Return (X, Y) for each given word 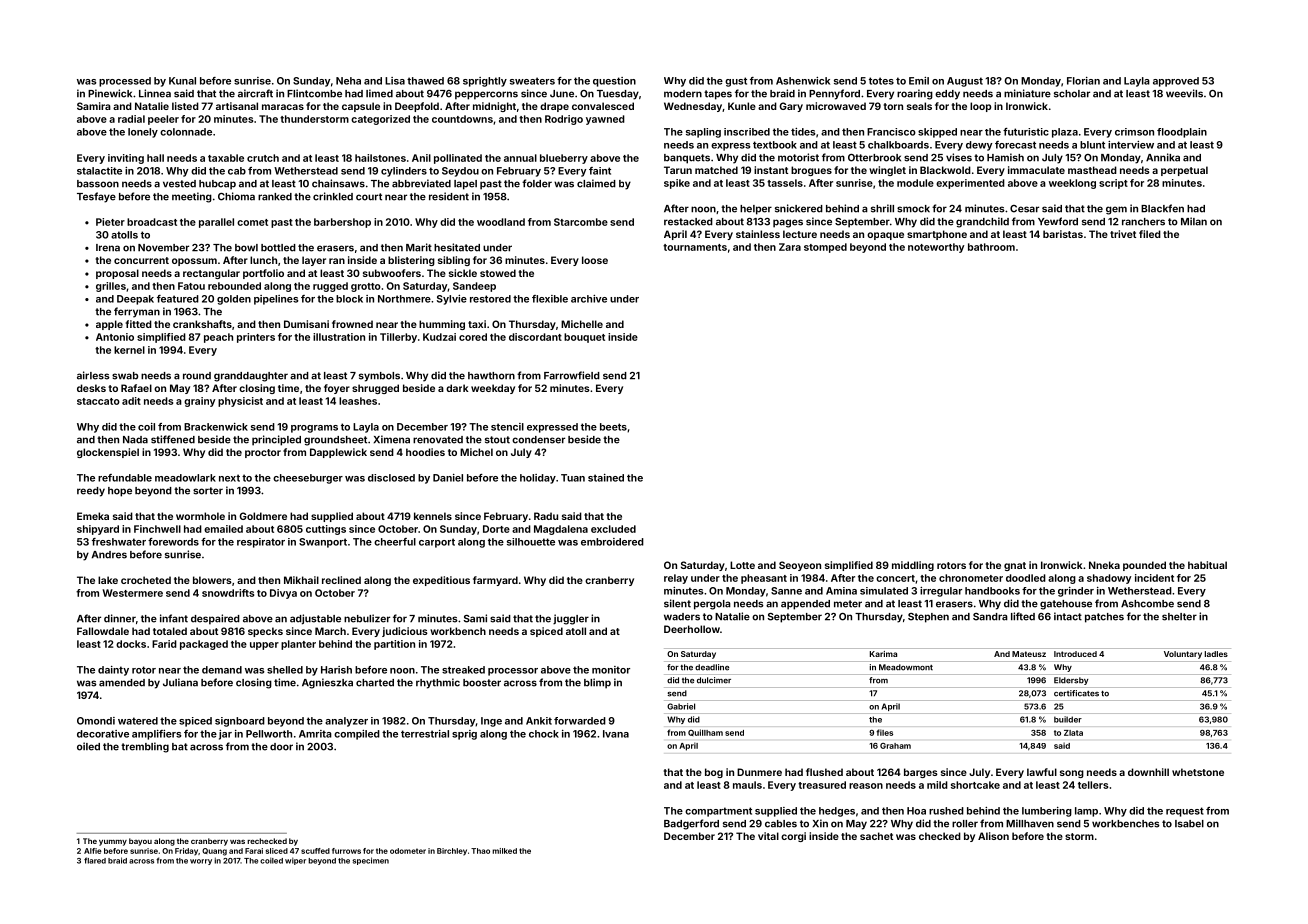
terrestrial (425, 734)
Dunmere (759, 772)
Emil (919, 81)
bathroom (991, 247)
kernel (129, 350)
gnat (1015, 566)
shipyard (98, 530)
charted (375, 683)
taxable (226, 158)
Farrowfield (572, 375)
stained (606, 478)
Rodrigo (564, 120)
